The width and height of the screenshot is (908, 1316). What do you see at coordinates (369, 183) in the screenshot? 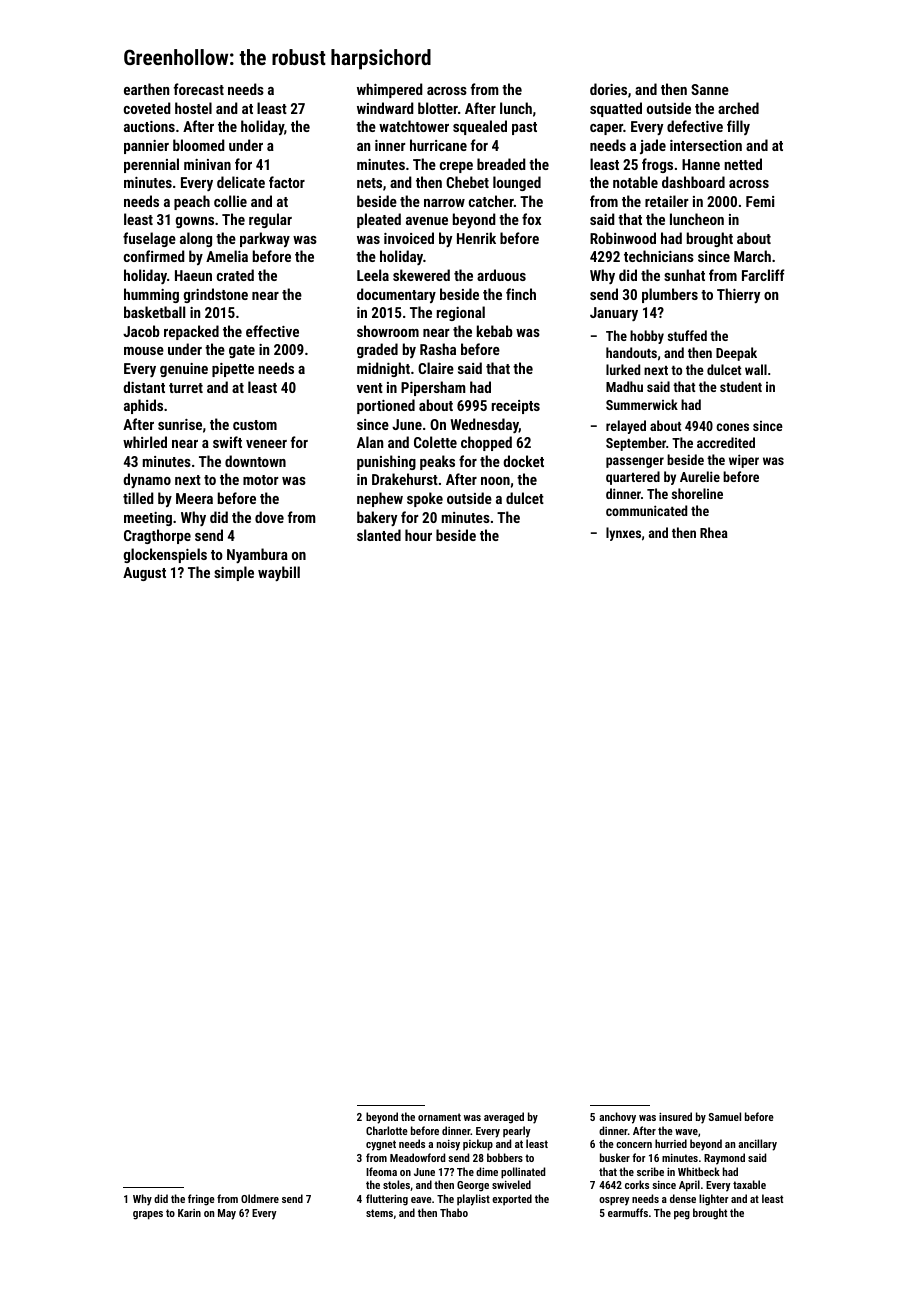
I see `nets` at bounding box center [369, 183].
